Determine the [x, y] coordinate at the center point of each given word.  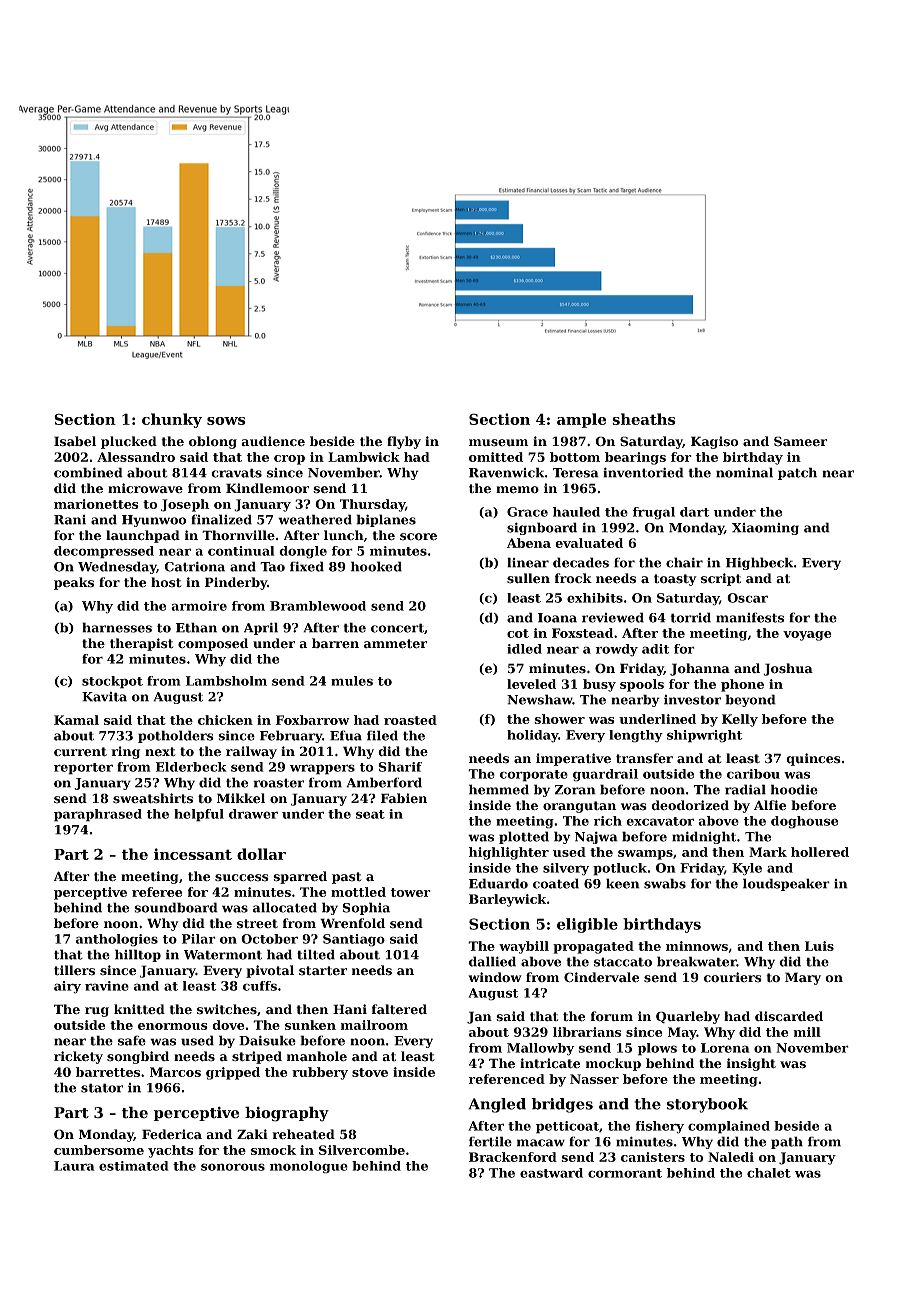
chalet [769, 1173]
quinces [813, 759]
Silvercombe [362, 1150]
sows [226, 421]
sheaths [644, 419]
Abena [529, 543]
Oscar [747, 598]
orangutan [579, 807]
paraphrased [98, 815]
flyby [404, 442]
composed [213, 644]
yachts [171, 1151]
